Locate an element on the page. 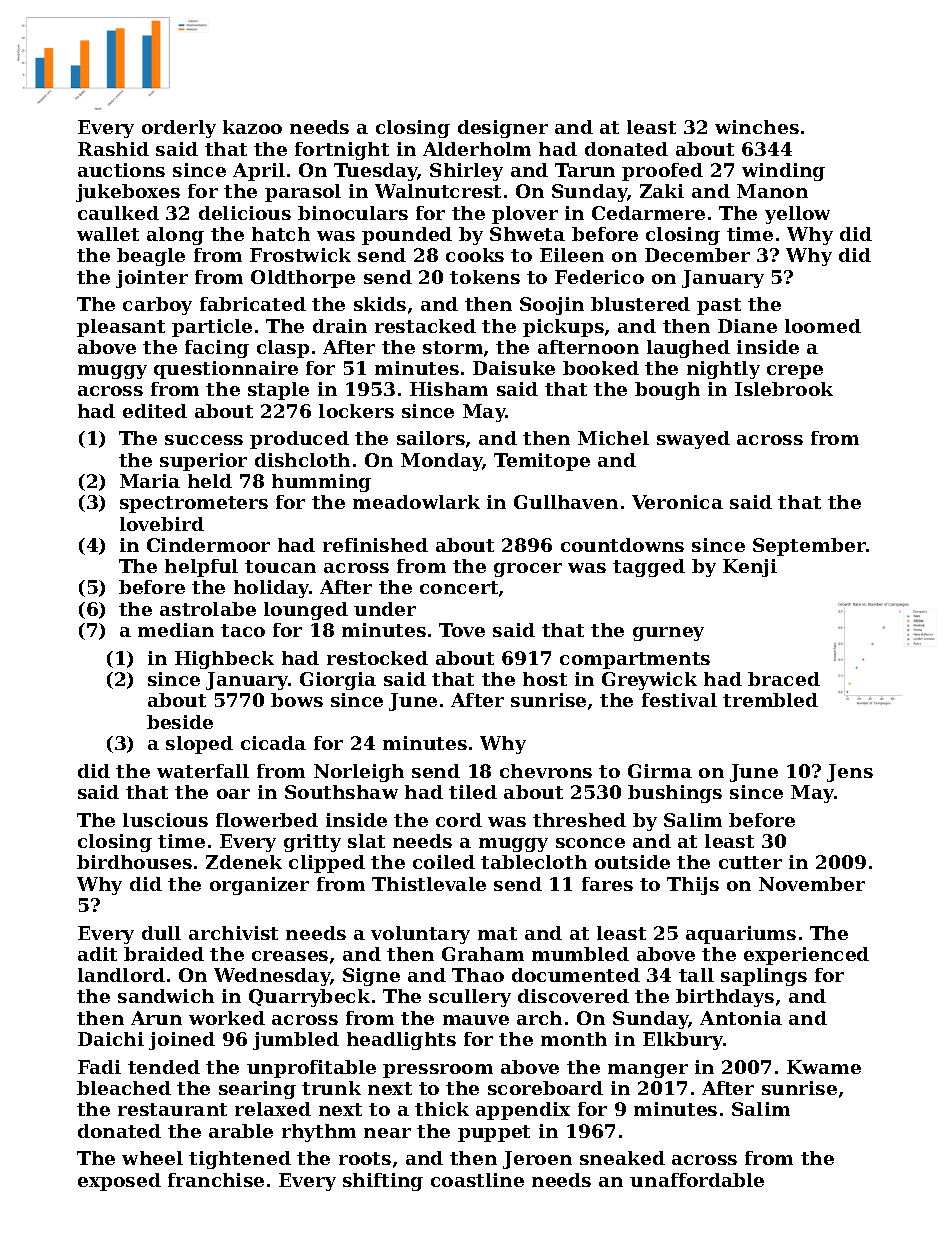 The height and width of the page is (1233, 952). fortnight is located at coordinates (342, 151).
